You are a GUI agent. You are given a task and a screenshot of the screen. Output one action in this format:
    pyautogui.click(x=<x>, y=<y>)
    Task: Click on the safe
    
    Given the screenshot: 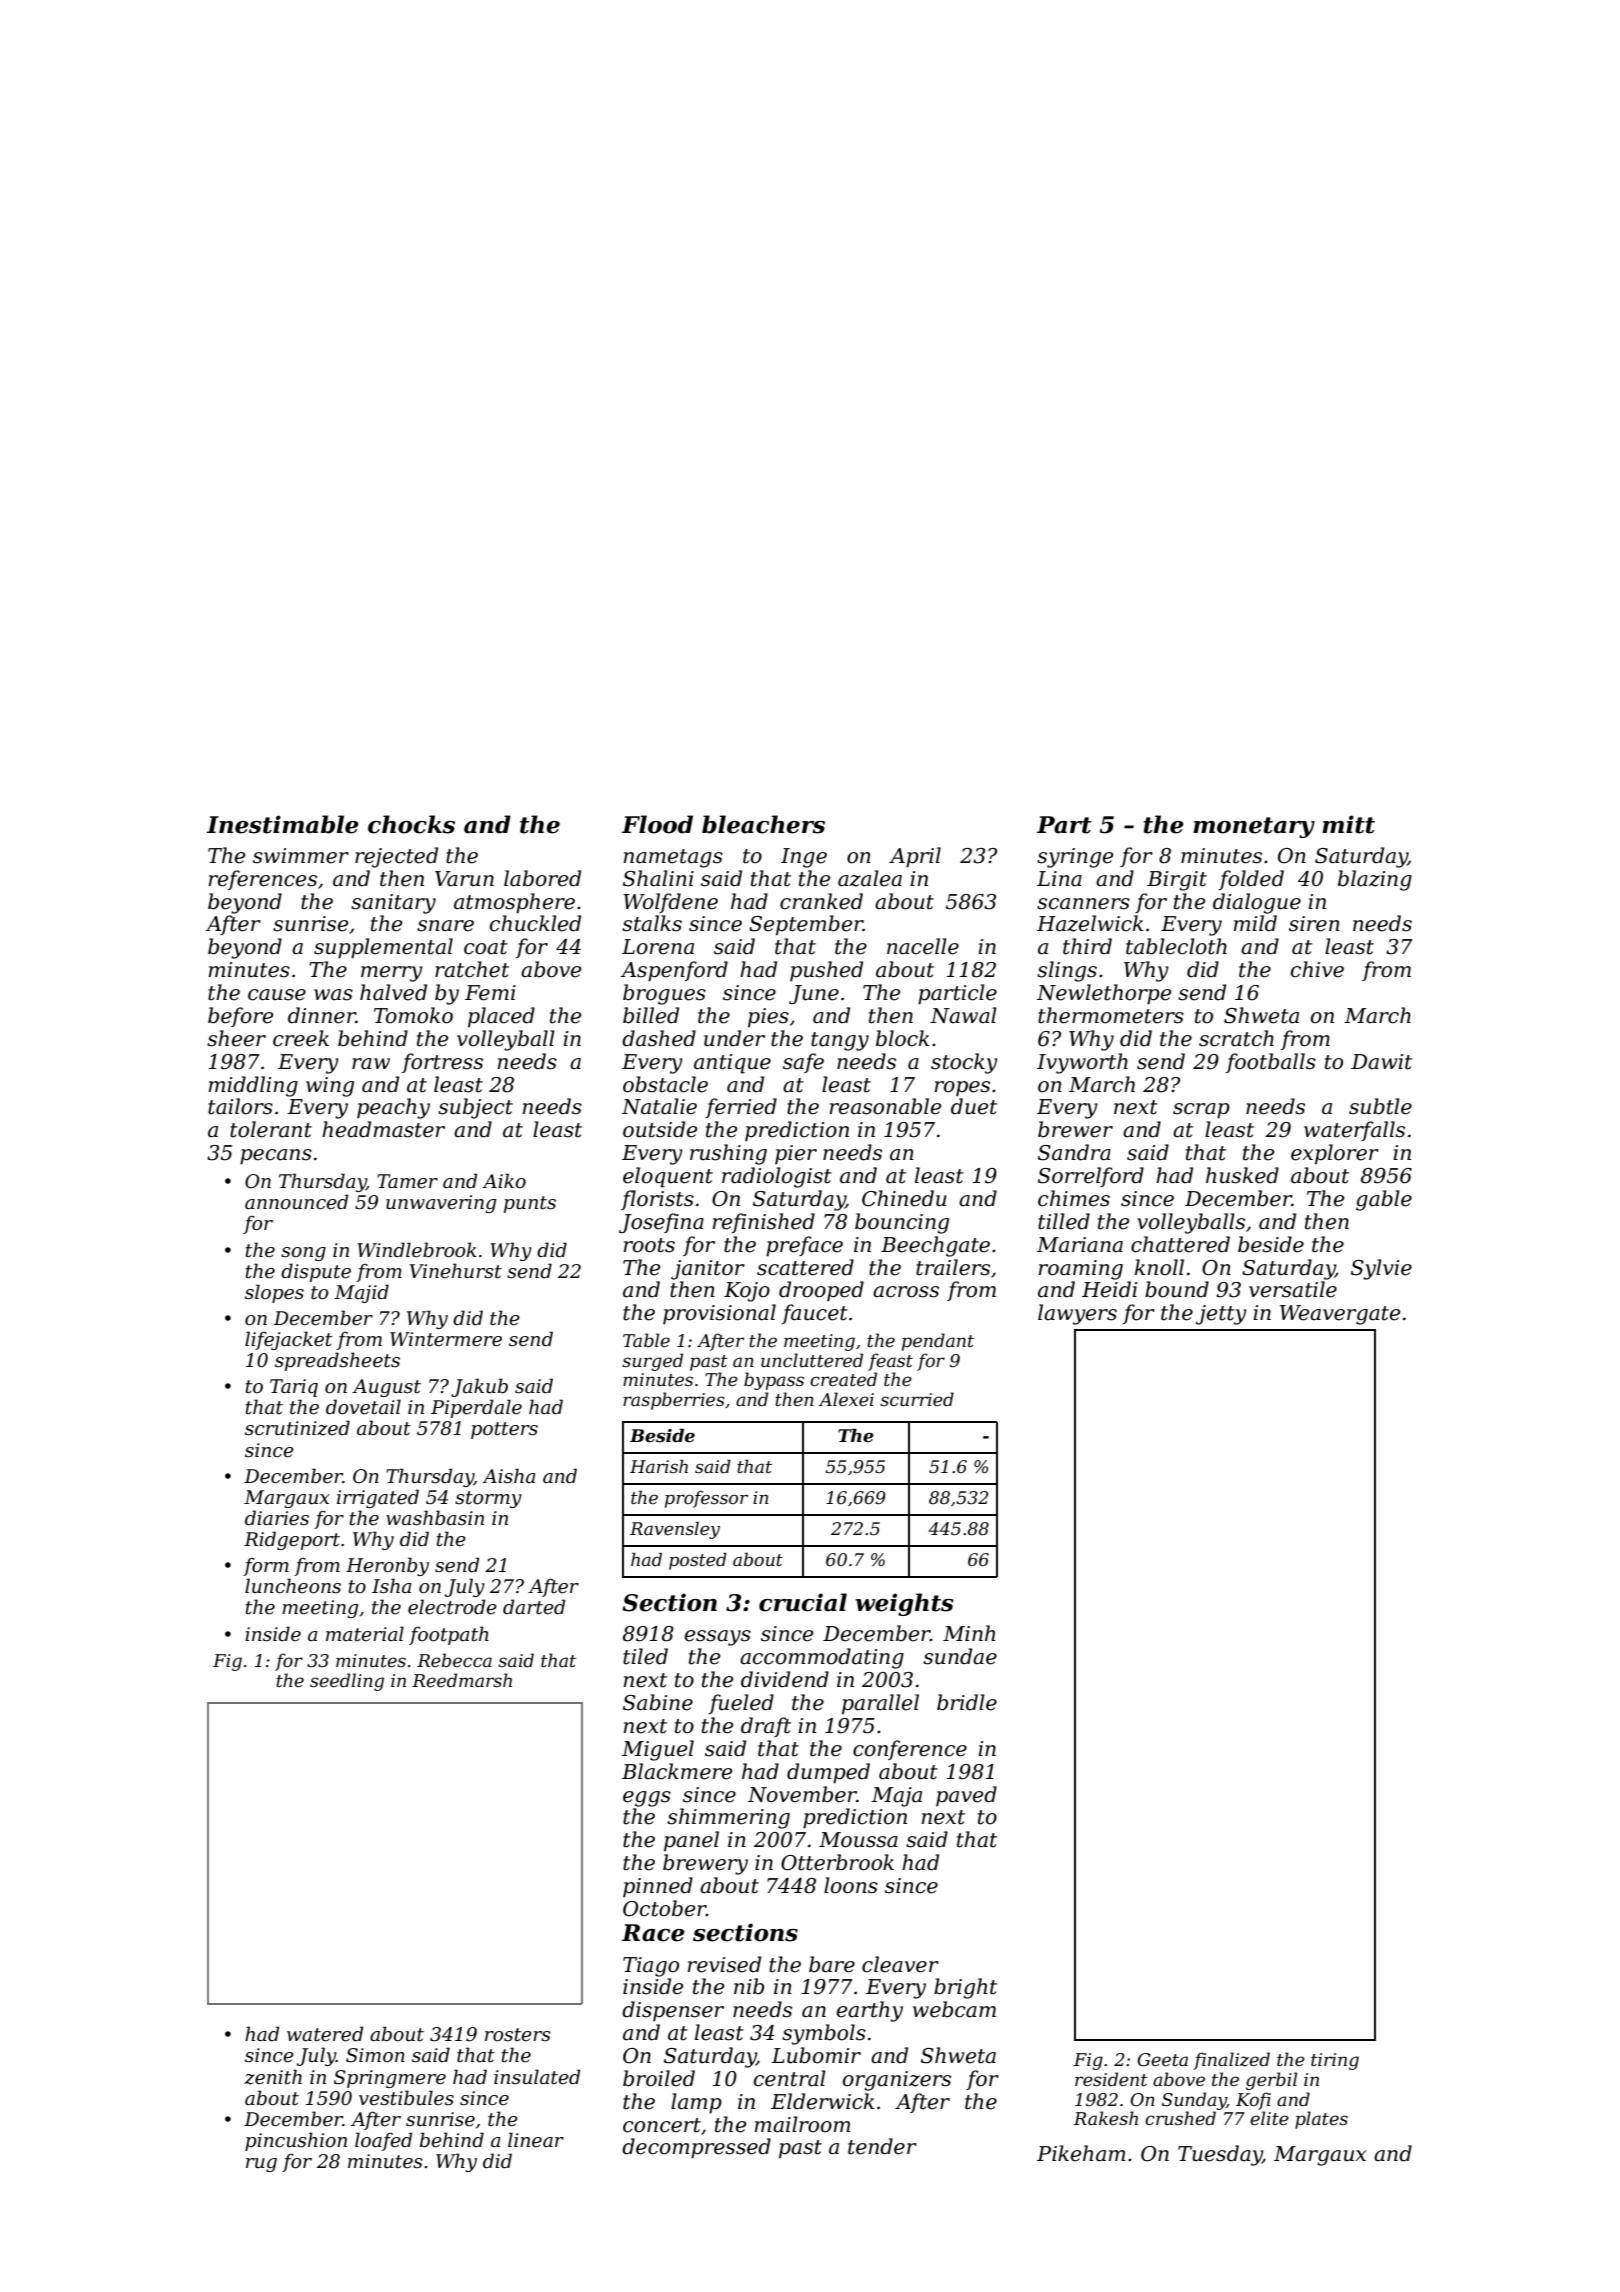 What is the action you would take?
    pyautogui.click(x=803, y=1063)
